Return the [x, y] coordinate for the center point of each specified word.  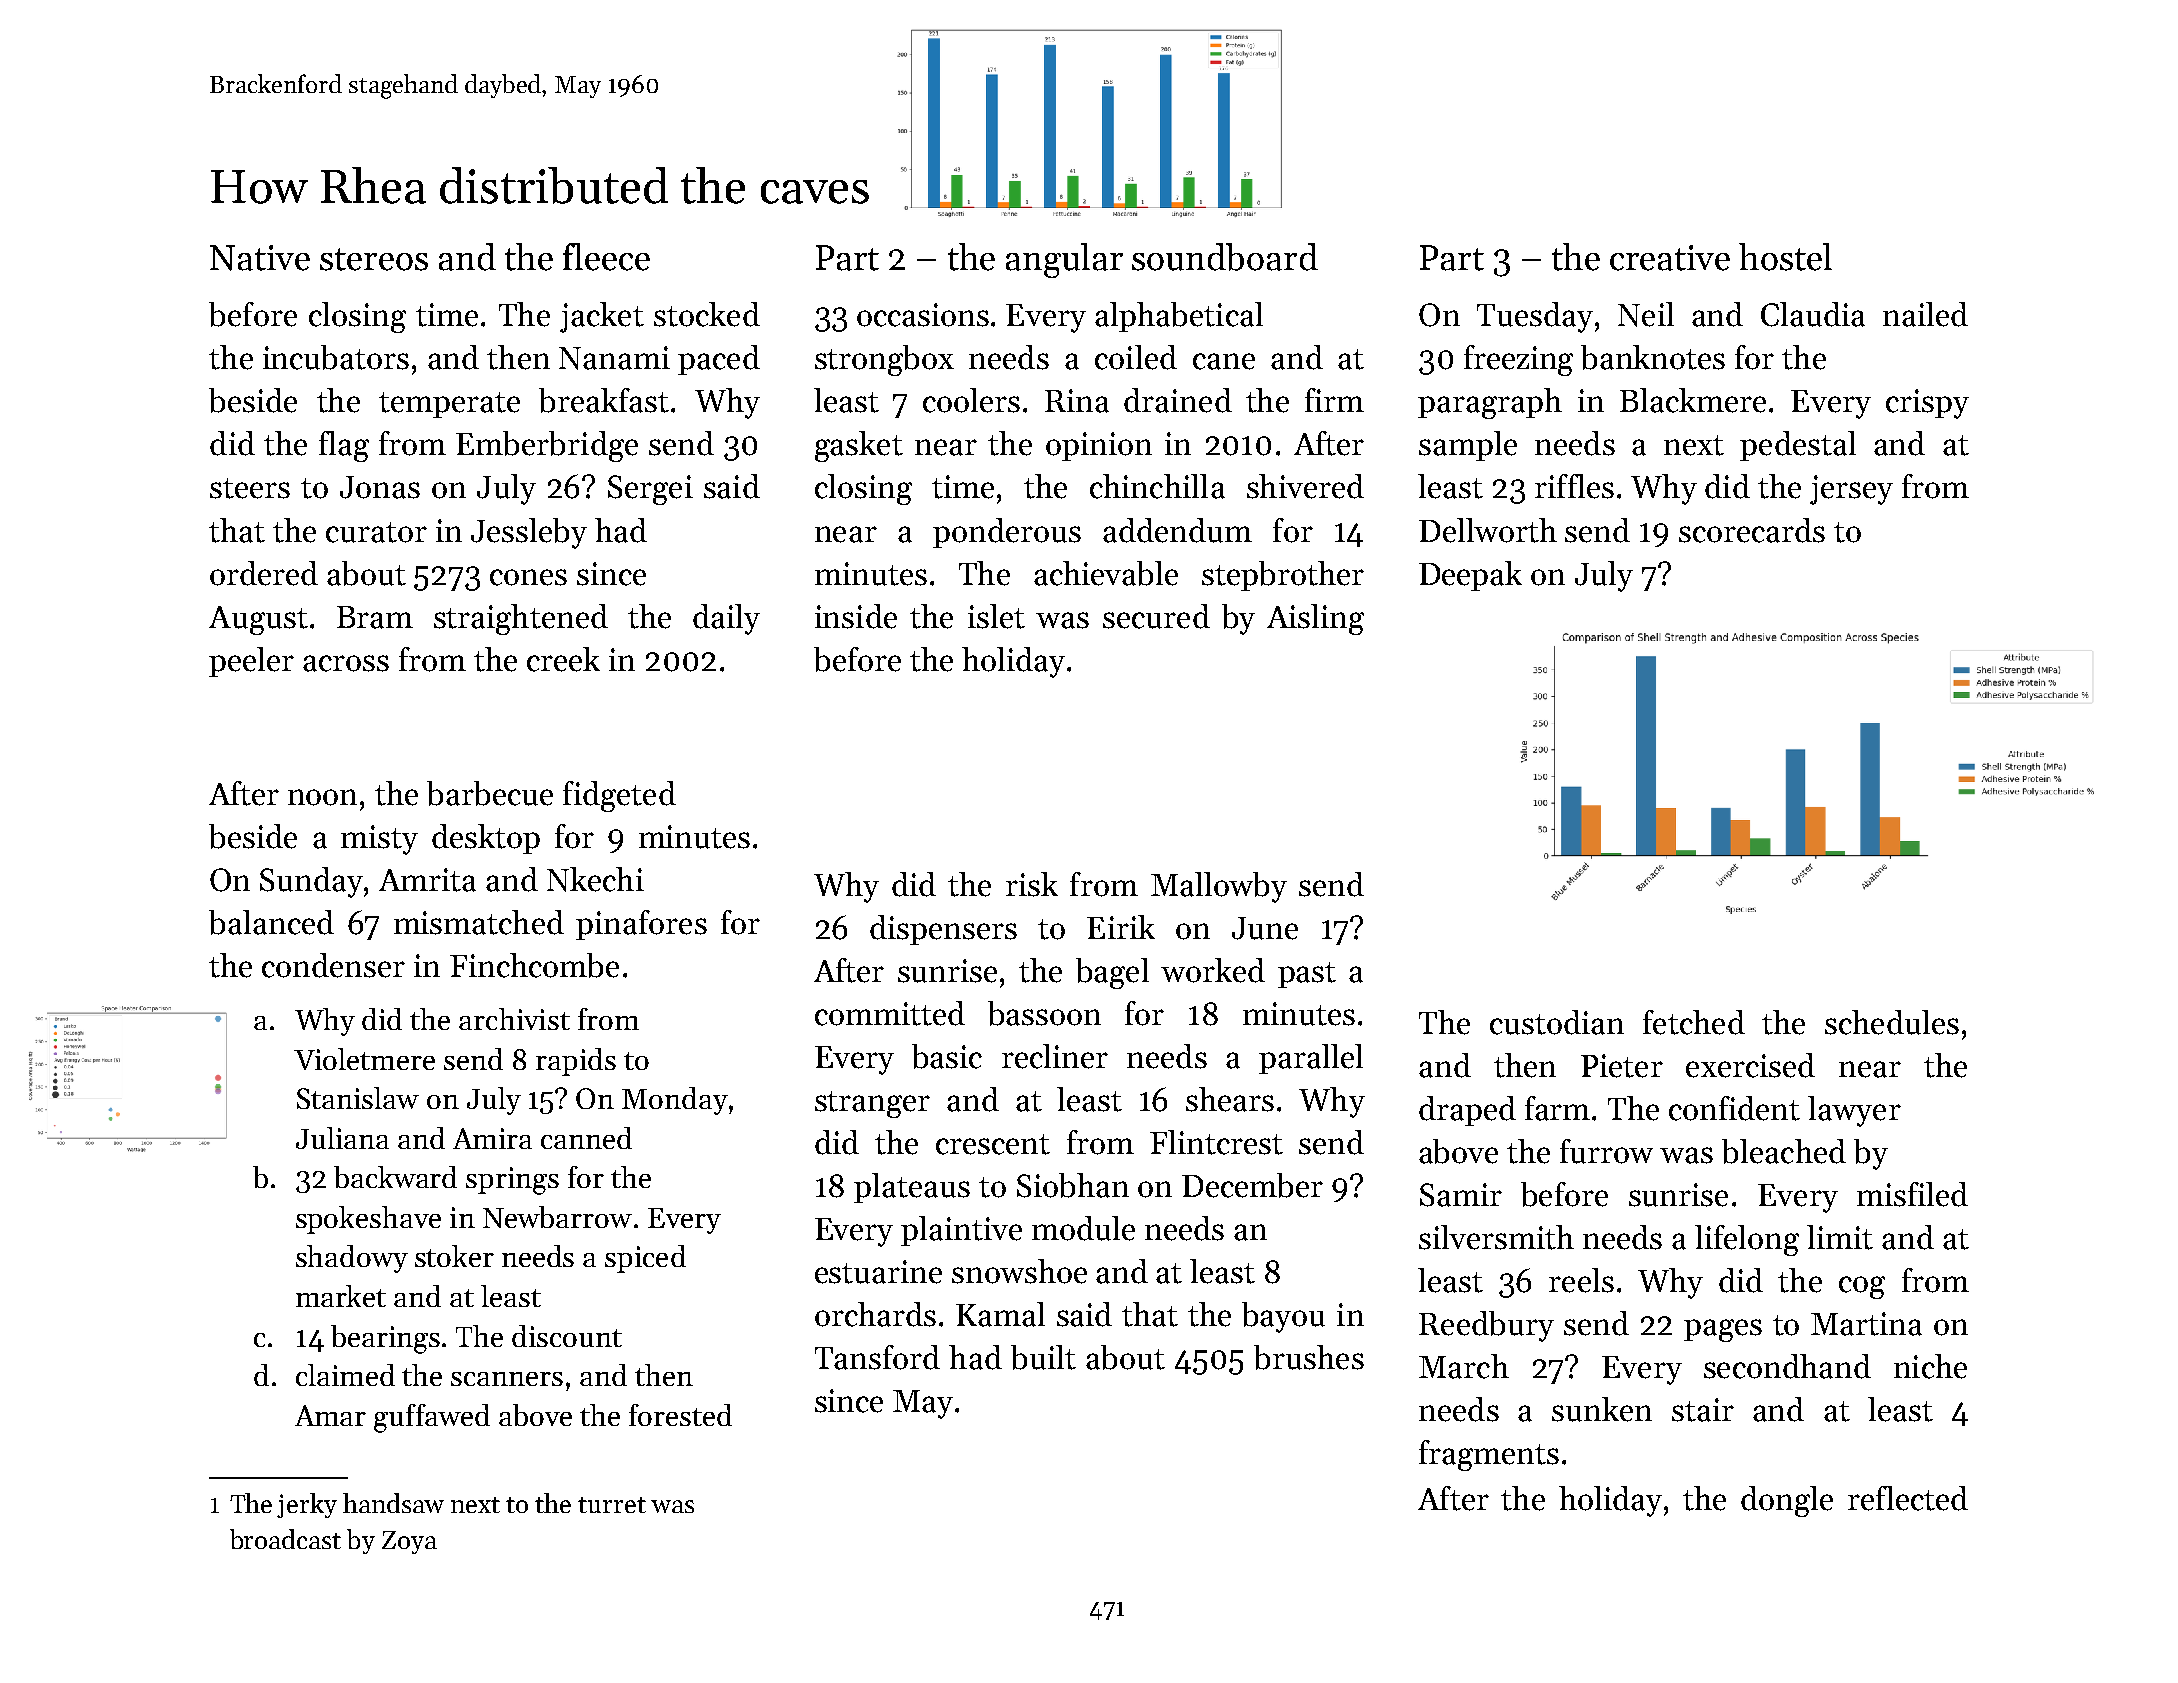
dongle [1787, 1501]
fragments [1489, 1455]
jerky [307, 1505]
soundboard [1225, 257]
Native [260, 258]
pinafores [641, 925]
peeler [251, 662]
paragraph [1490, 403]
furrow [1606, 1151]
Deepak [1470, 576]
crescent [993, 1144]
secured [1156, 616]
